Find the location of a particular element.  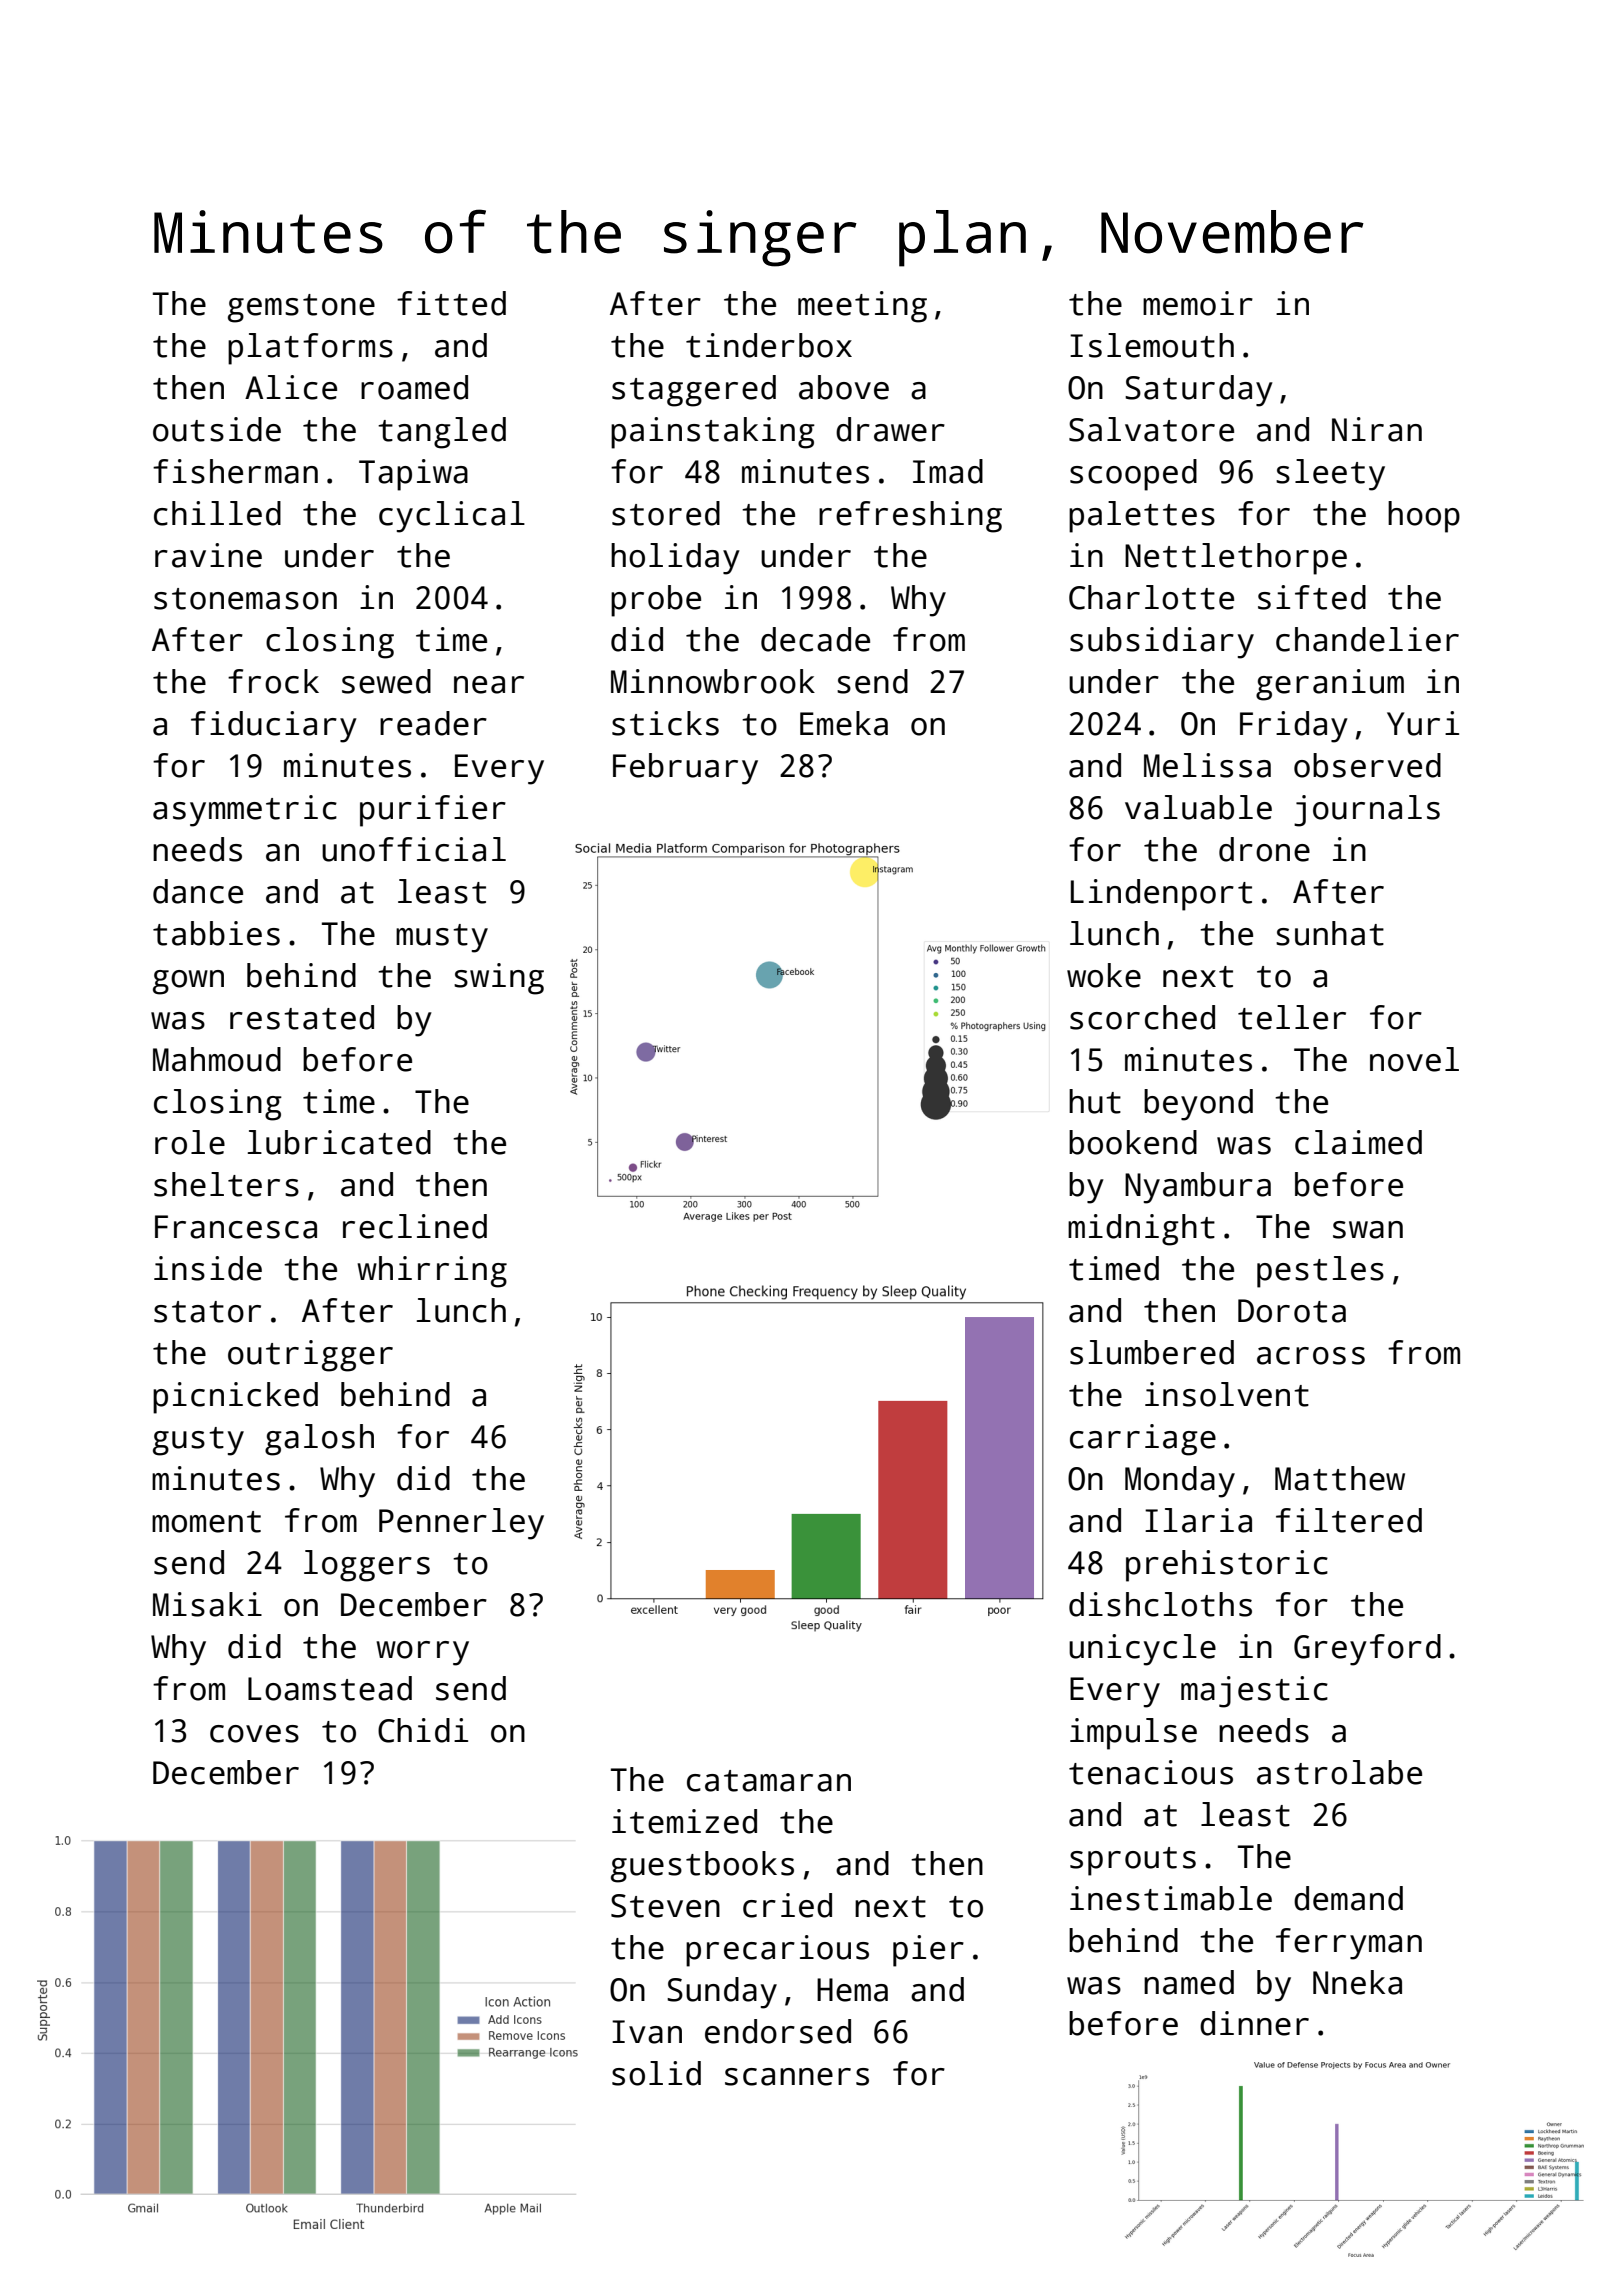

fisherman is located at coordinates (235, 471).
